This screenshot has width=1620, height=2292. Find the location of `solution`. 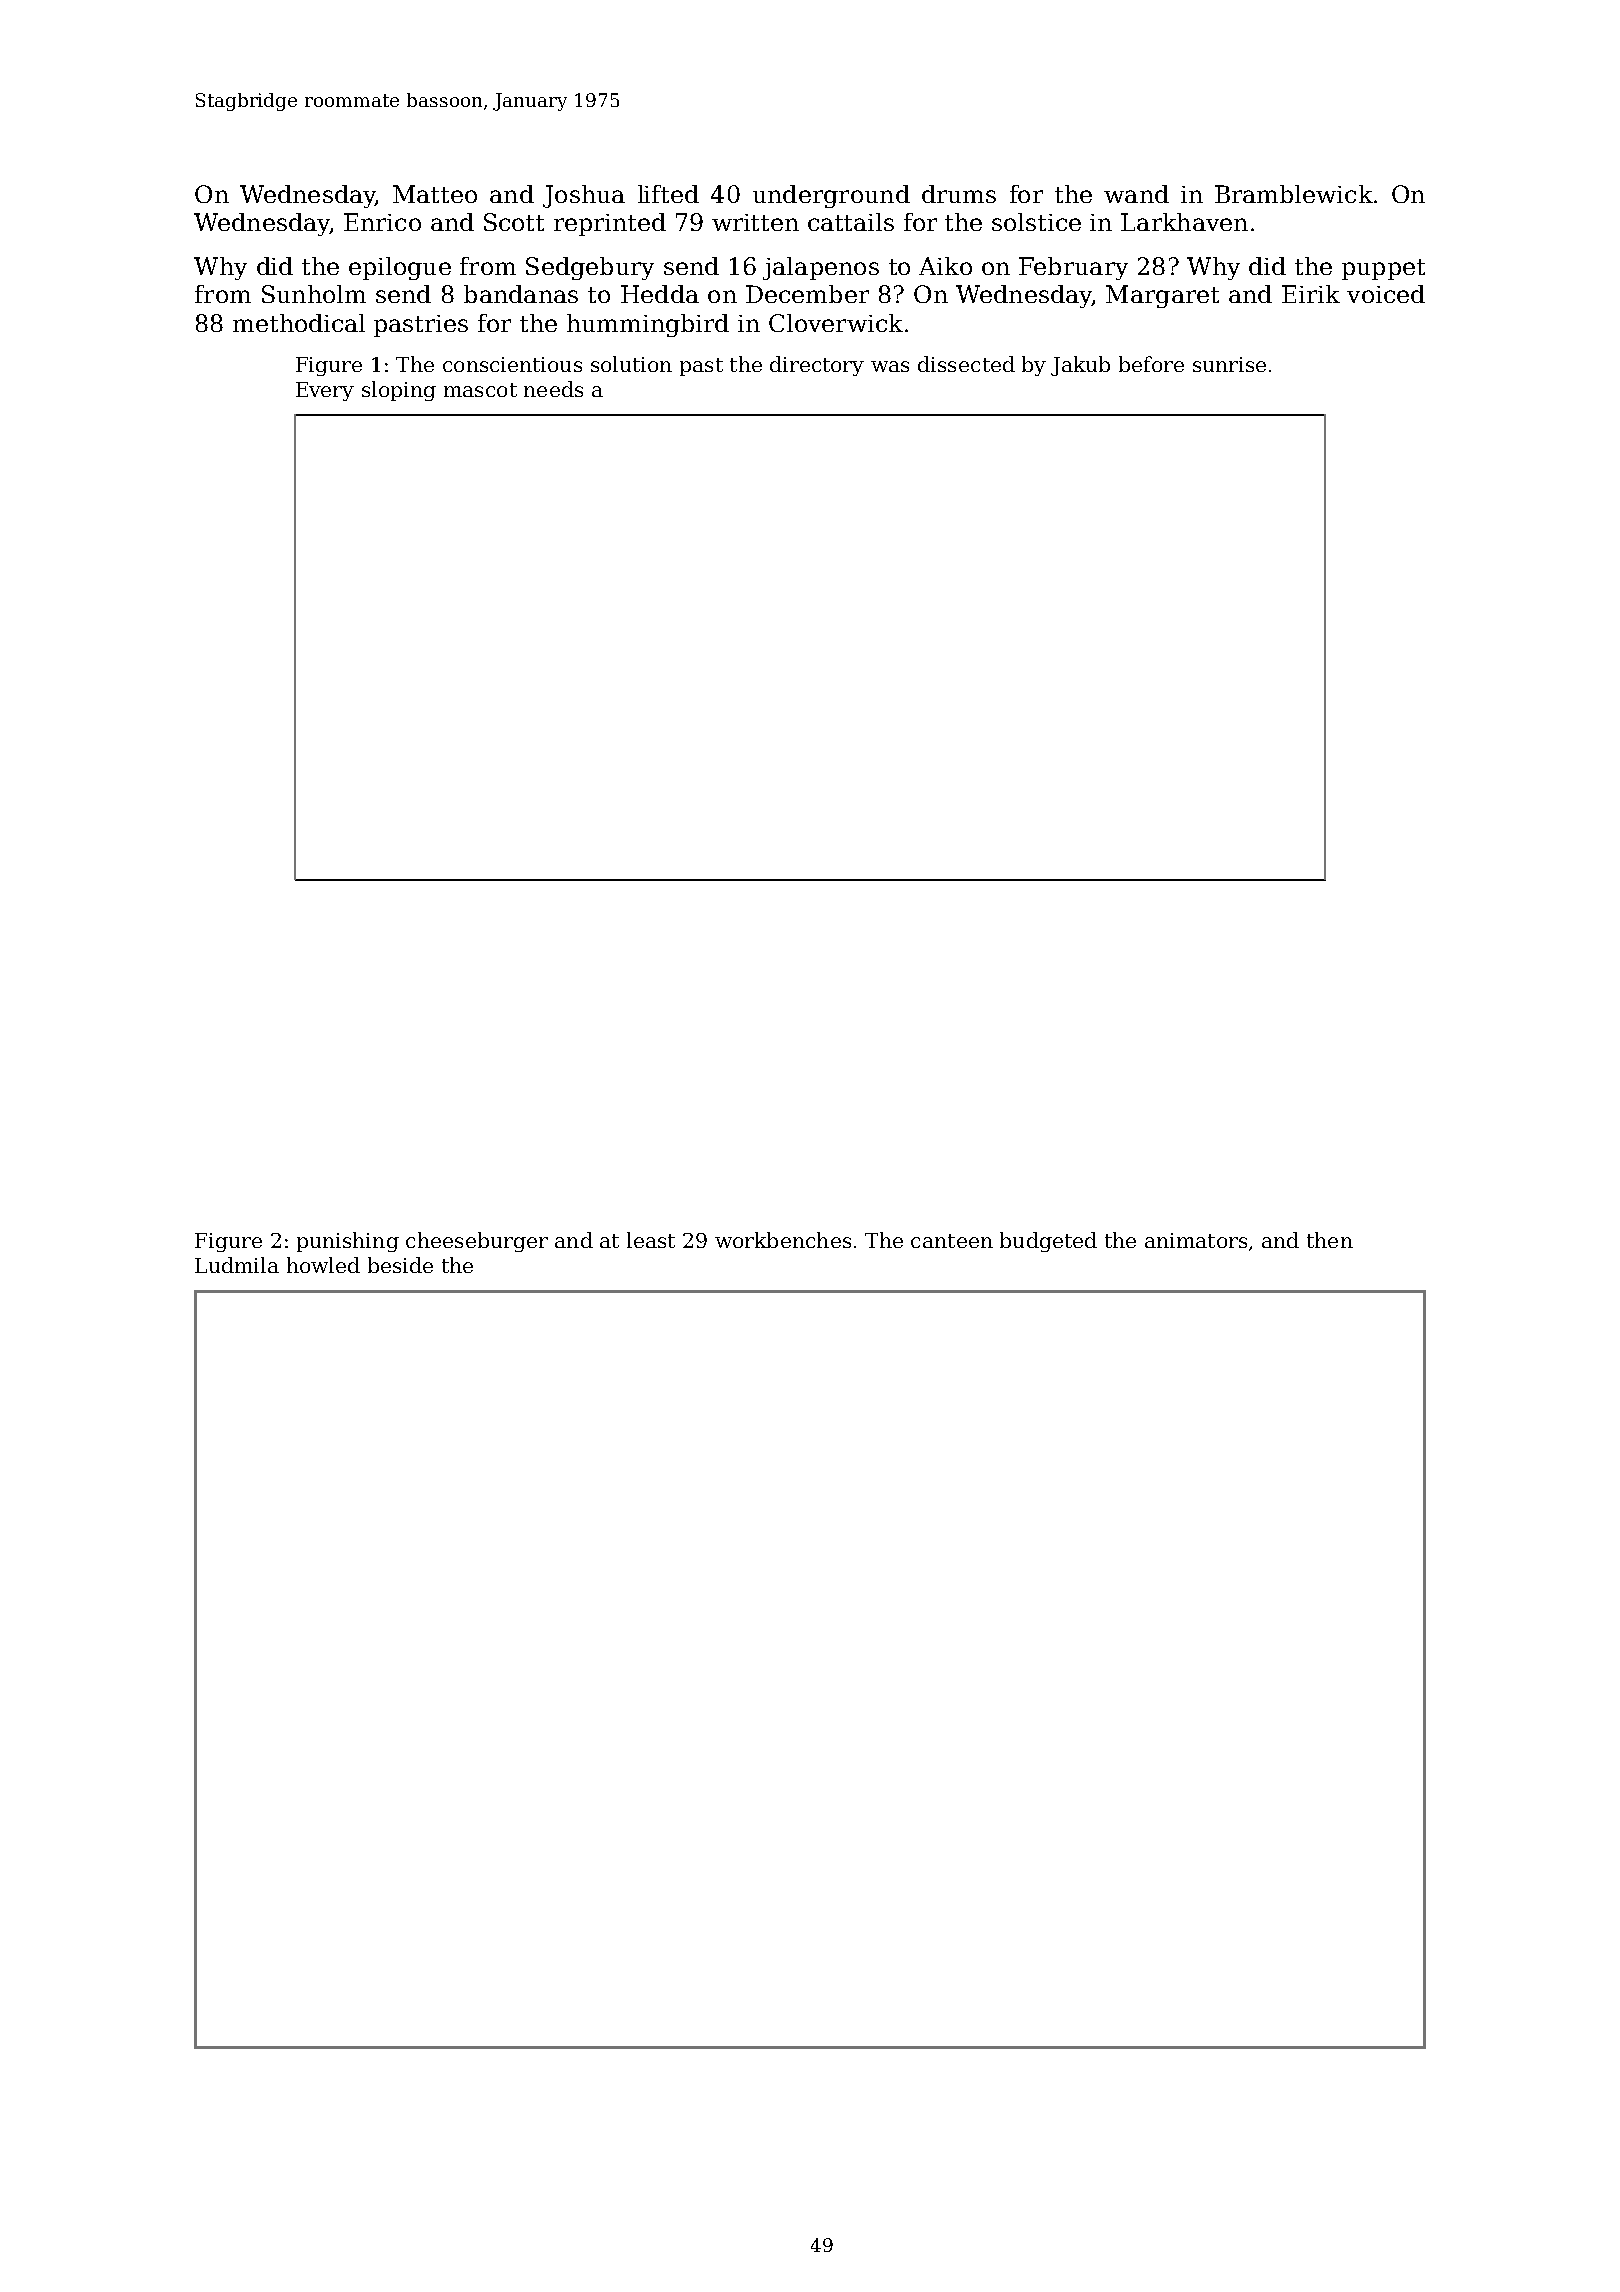

solution is located at coordinates (631, 364).
